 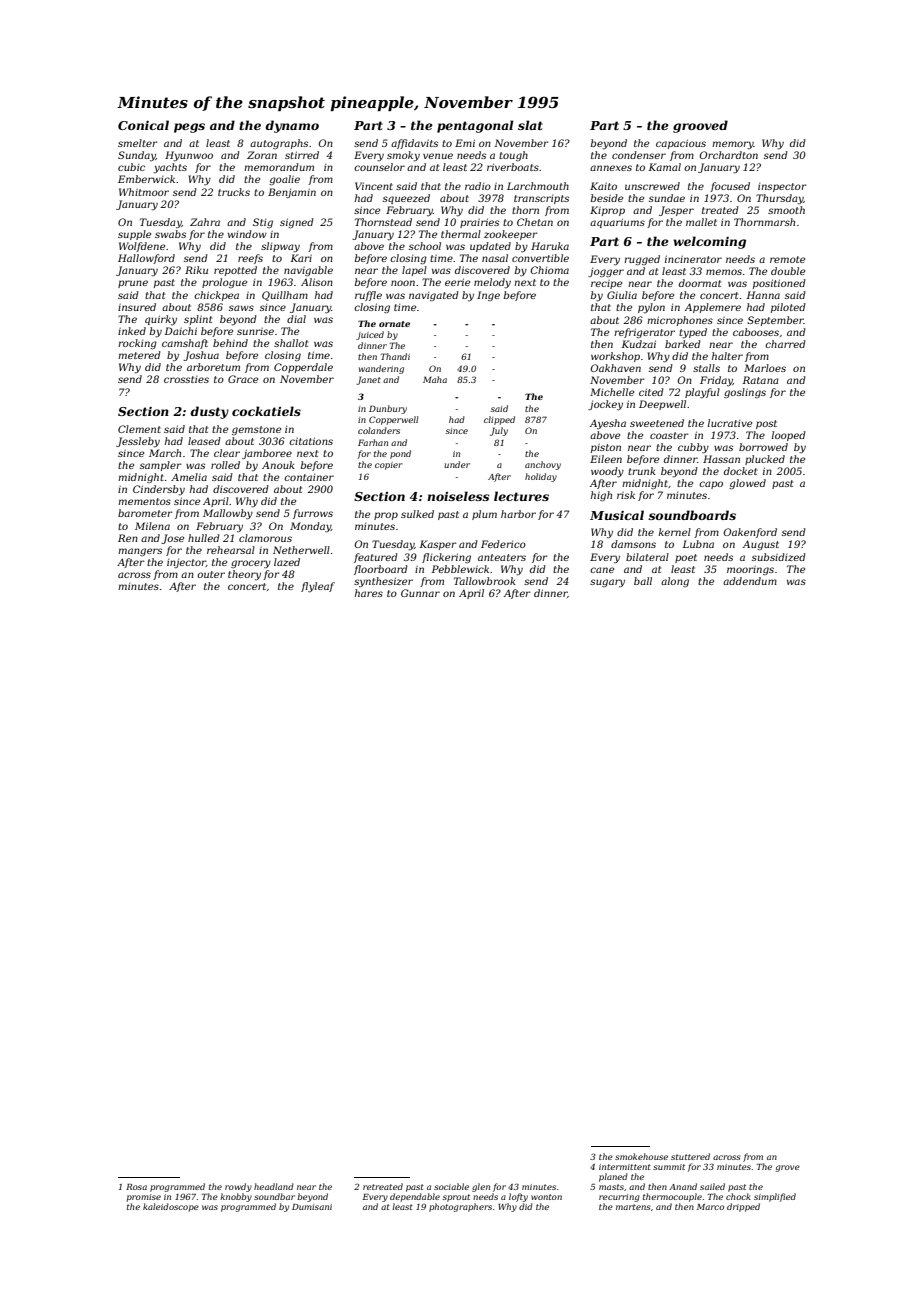 What do you see at coordinates (189, 128) in the document?
I see `pegs` at bounding box center [189, 128].
